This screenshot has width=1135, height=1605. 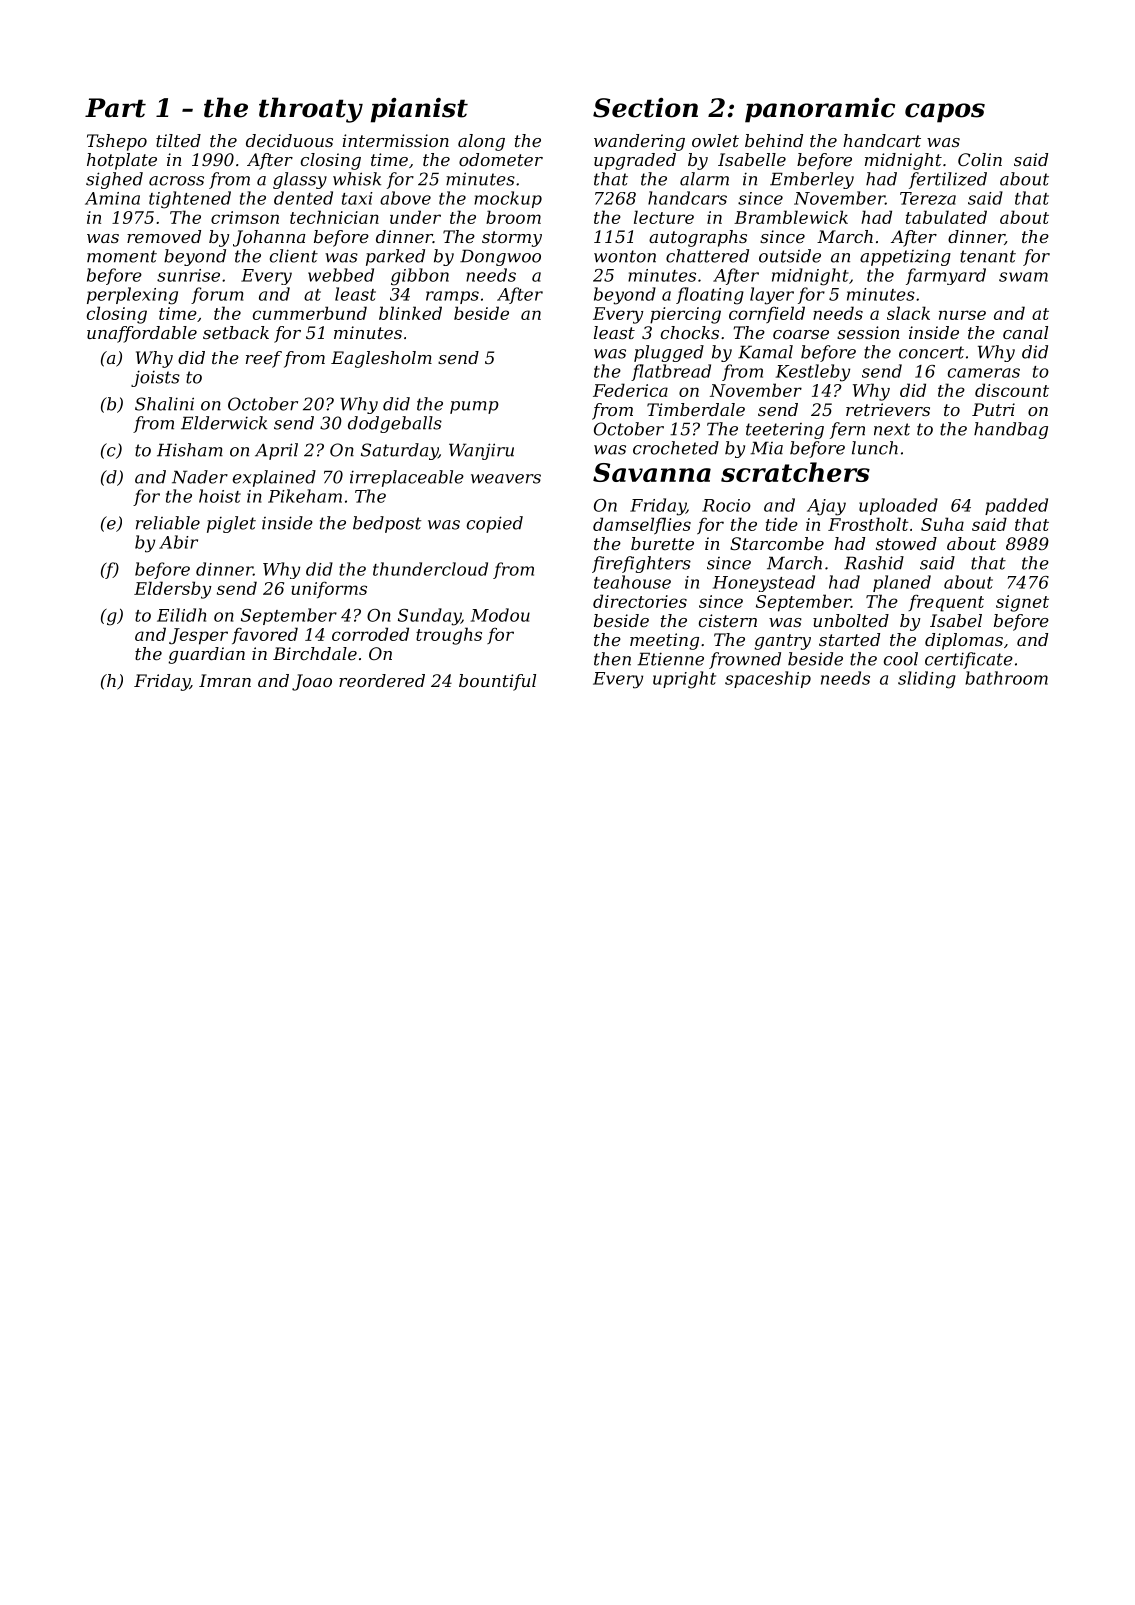 What do you see at coordinates (449, 636) in the screenshot?
I see `troughs` at bounding box center [449, 636].
